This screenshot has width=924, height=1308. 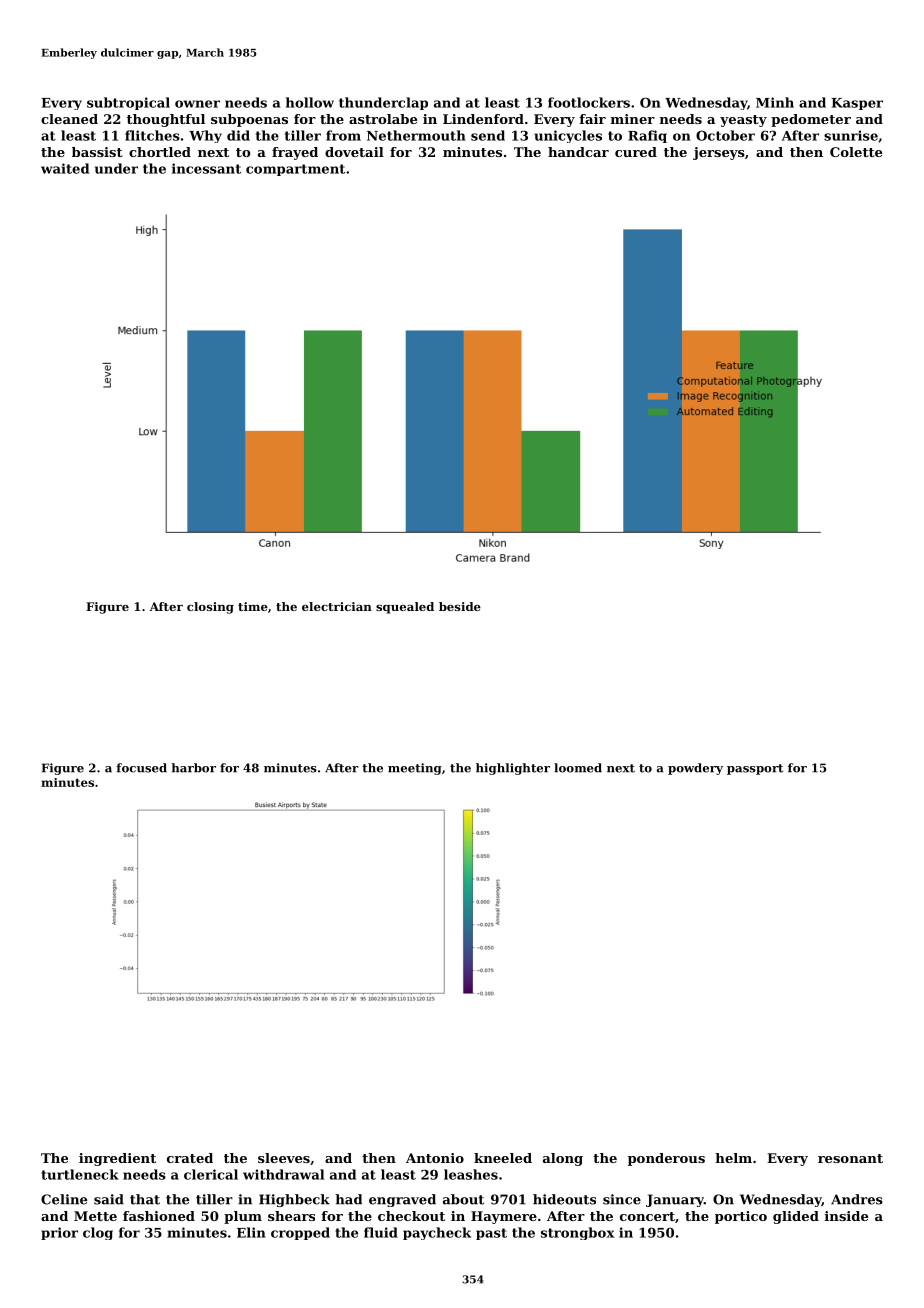 What do you see at coordinates (589, 102) in the screenshot?
I see `footlockers` at bounding box center [589, 102].
